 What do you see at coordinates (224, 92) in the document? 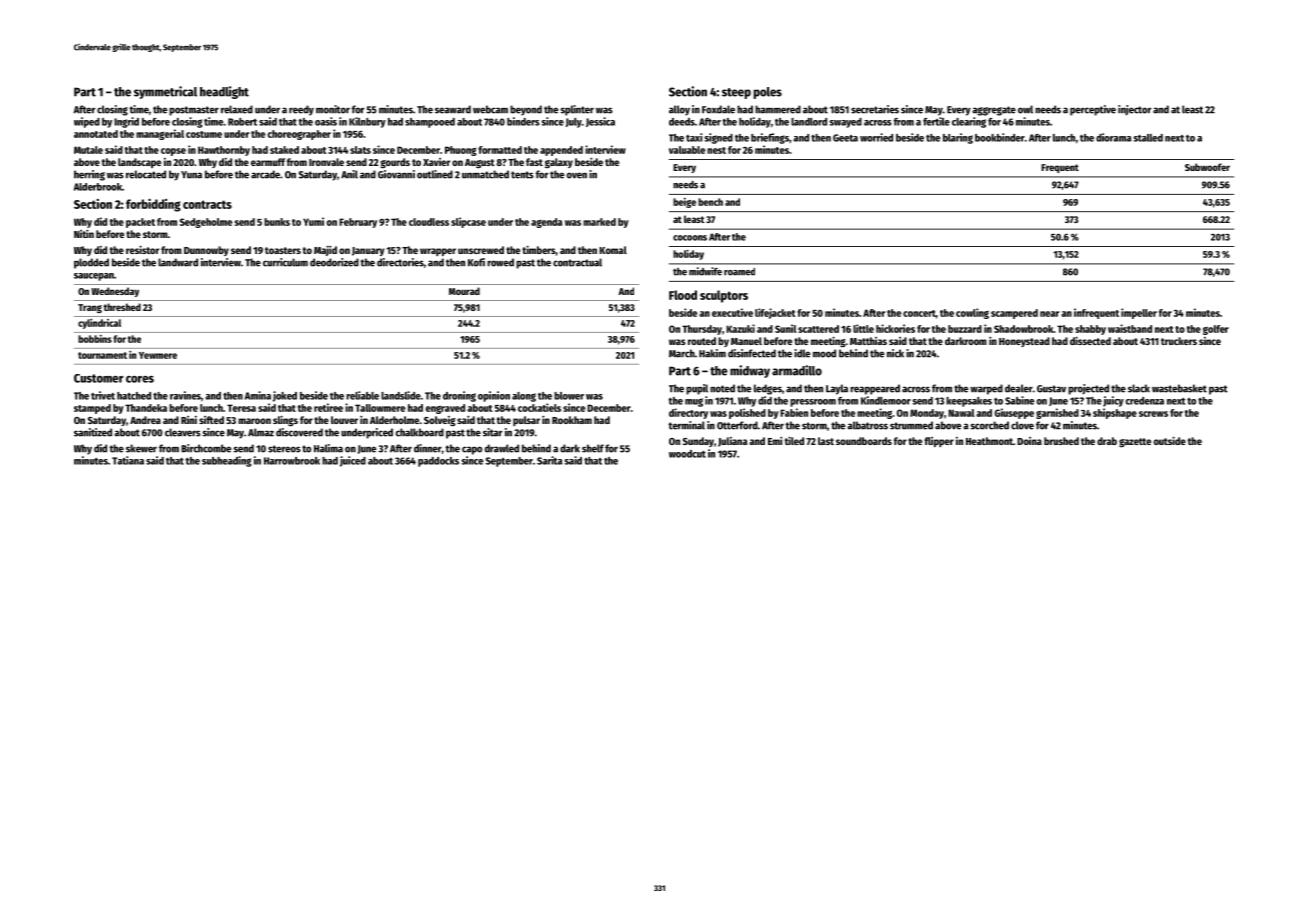
I see `headlight` at bounding box center [224, 92].
